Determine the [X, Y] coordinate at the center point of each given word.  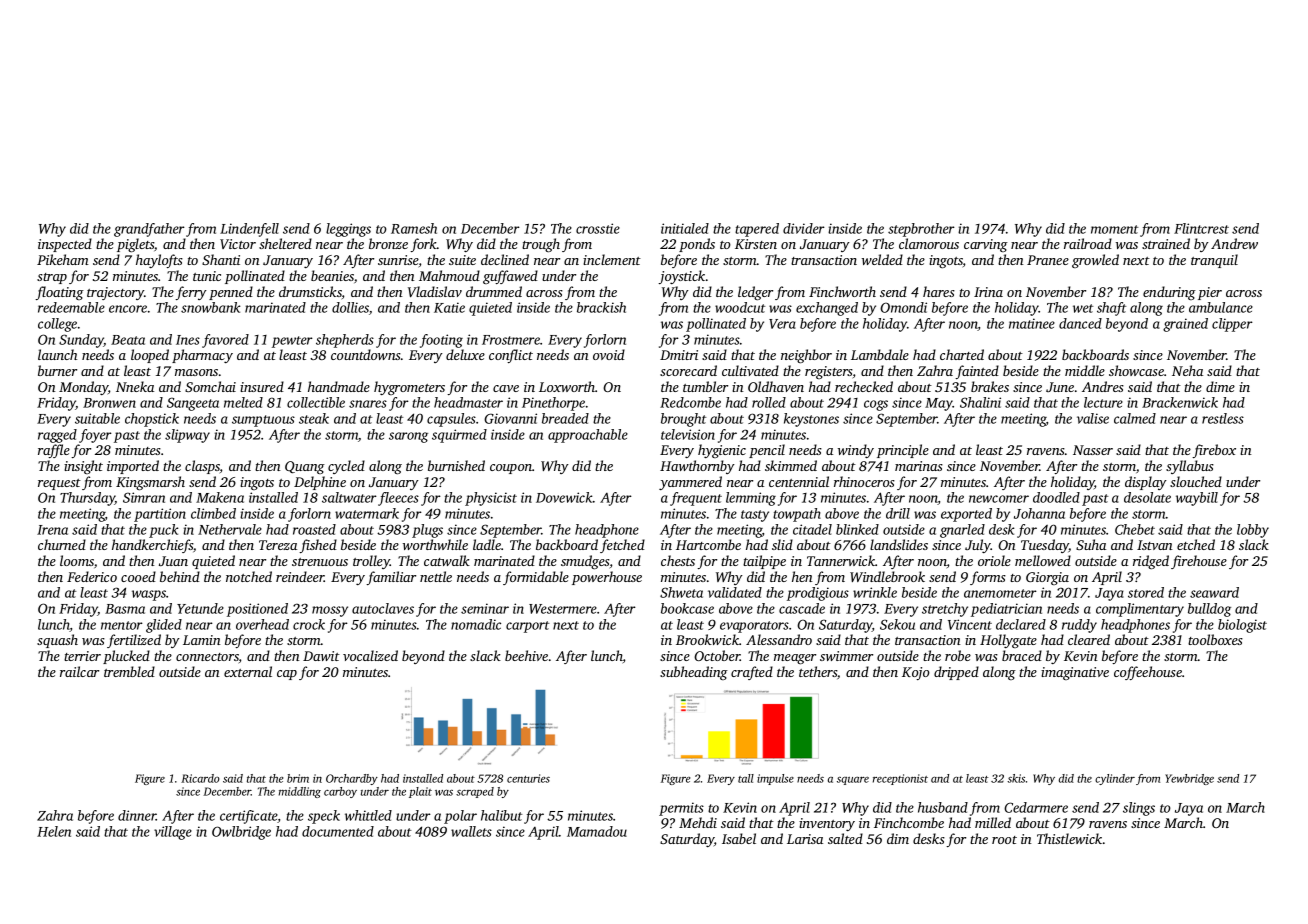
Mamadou [597, 831]
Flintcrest [1201, 228]
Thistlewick [1069, 838]
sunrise [398, 260]
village [173, 833]
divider [804, 228]
